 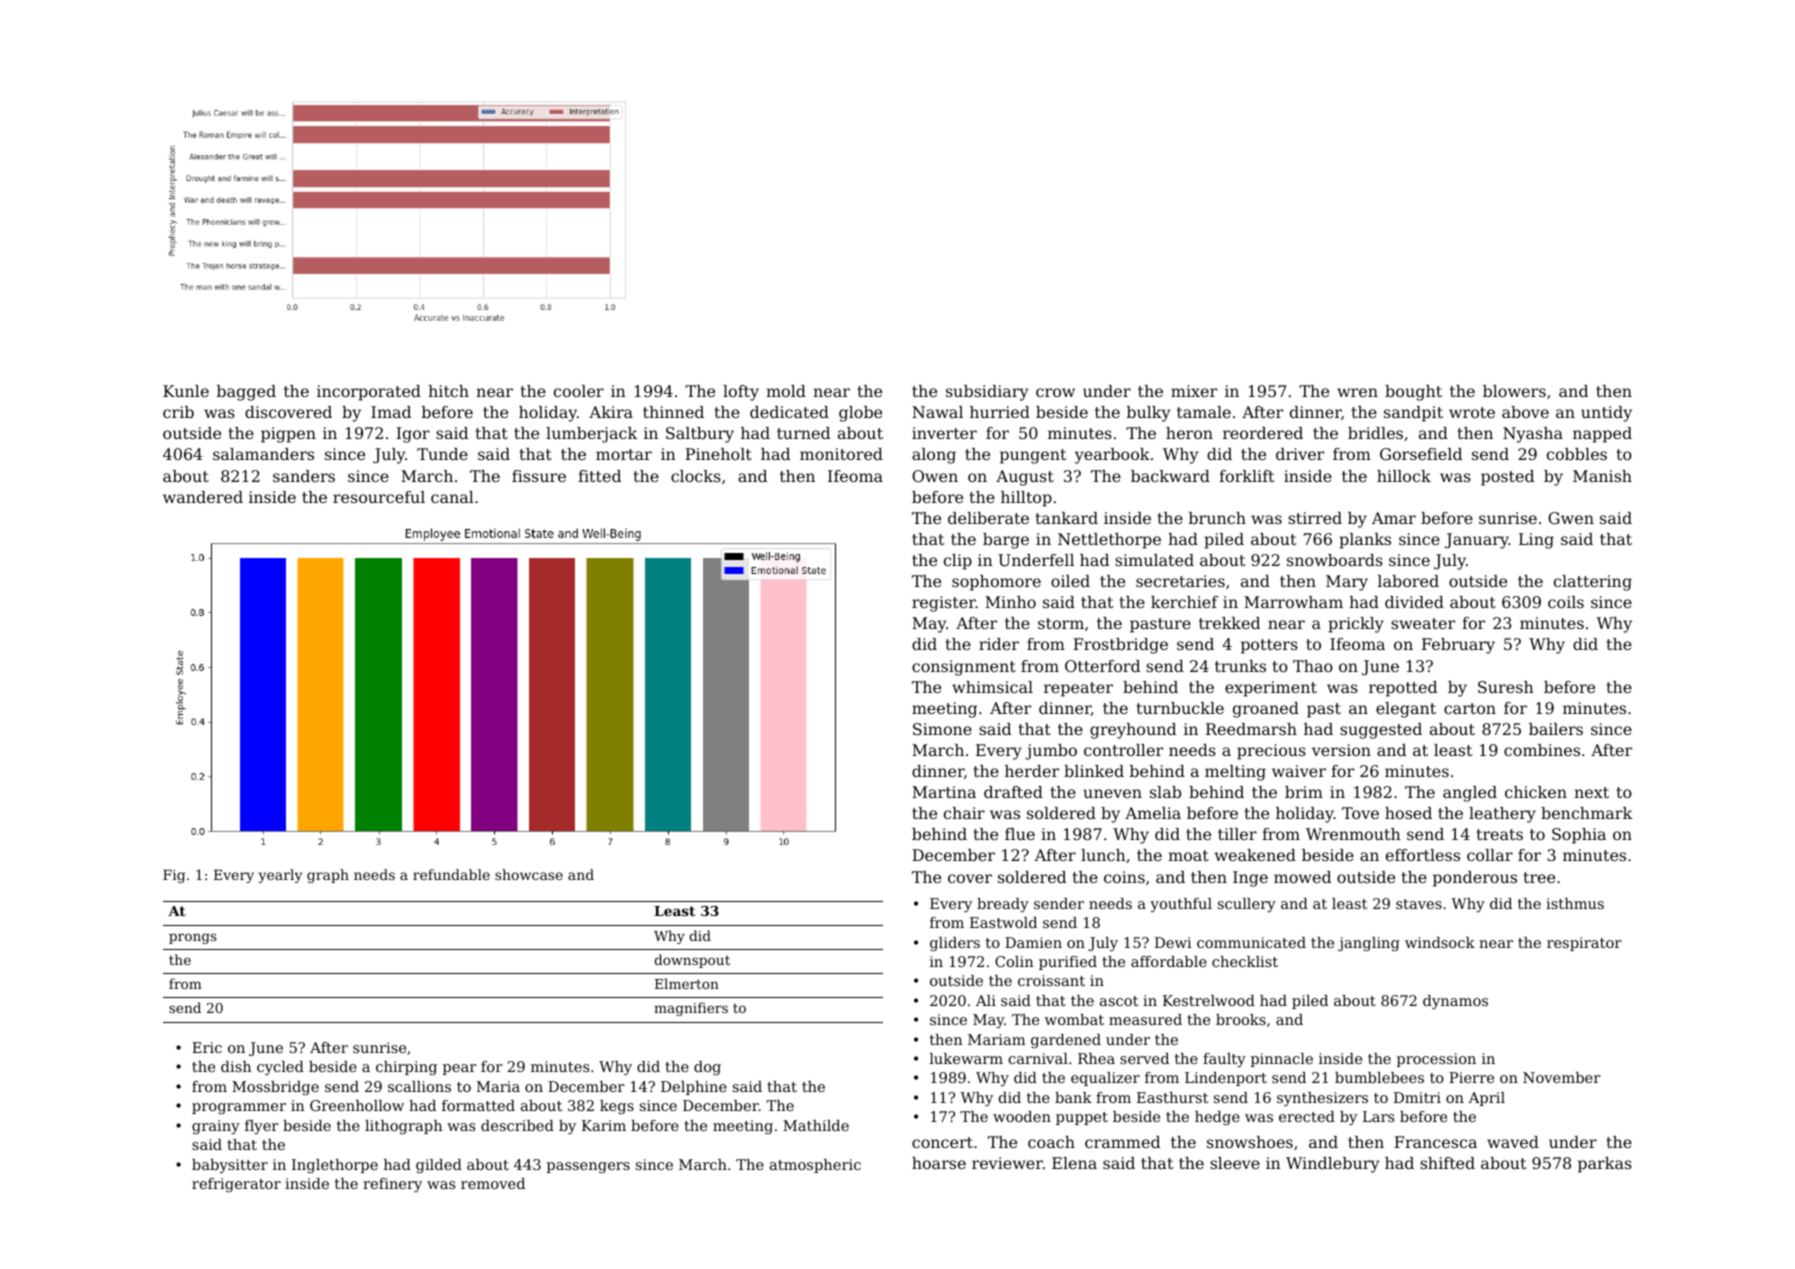 I want to click on Manish, so click(x=1602, y=476).
